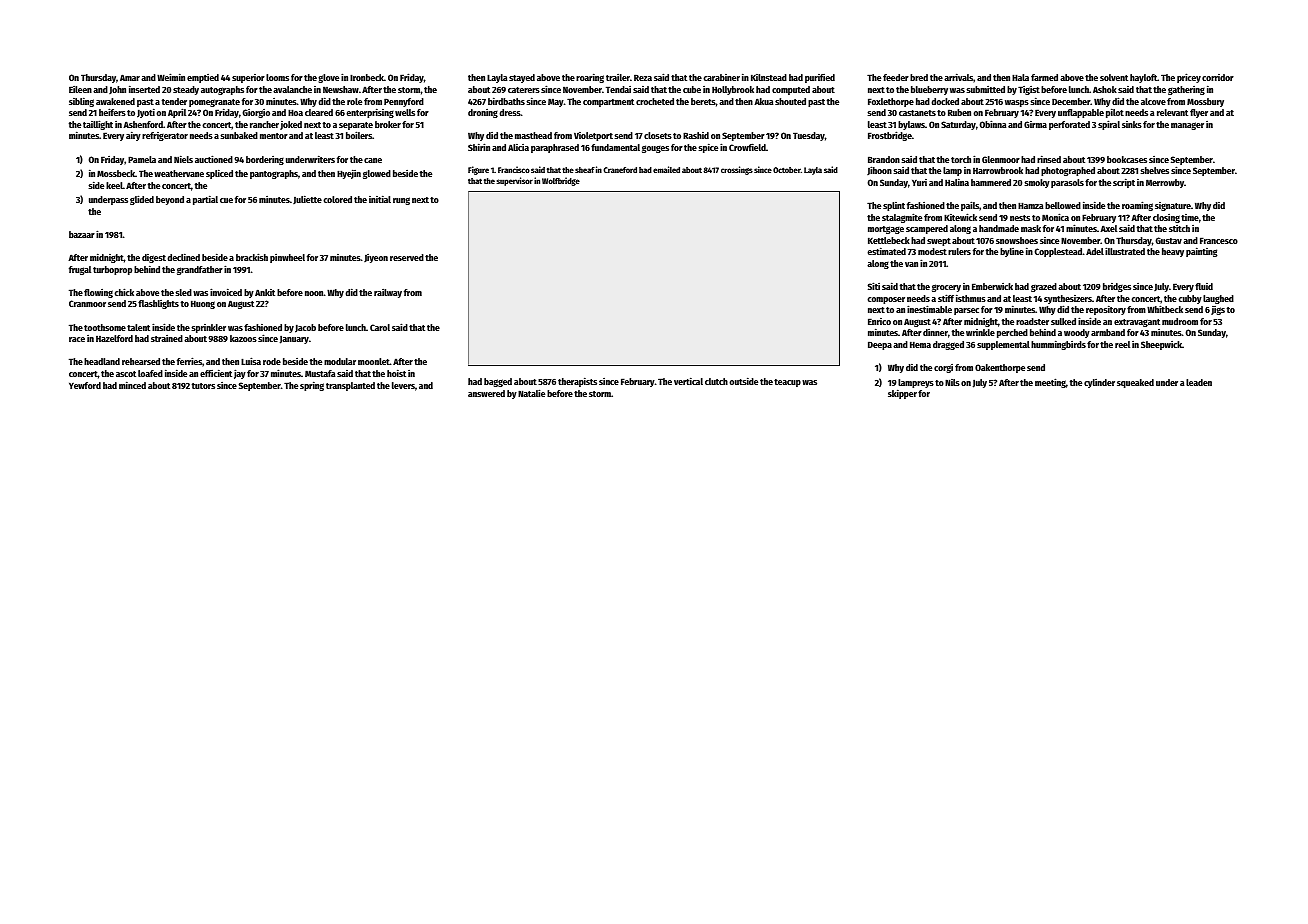  Describe the element at coordinates (1127, 159) in the document. I see `bookcases` at that location.
